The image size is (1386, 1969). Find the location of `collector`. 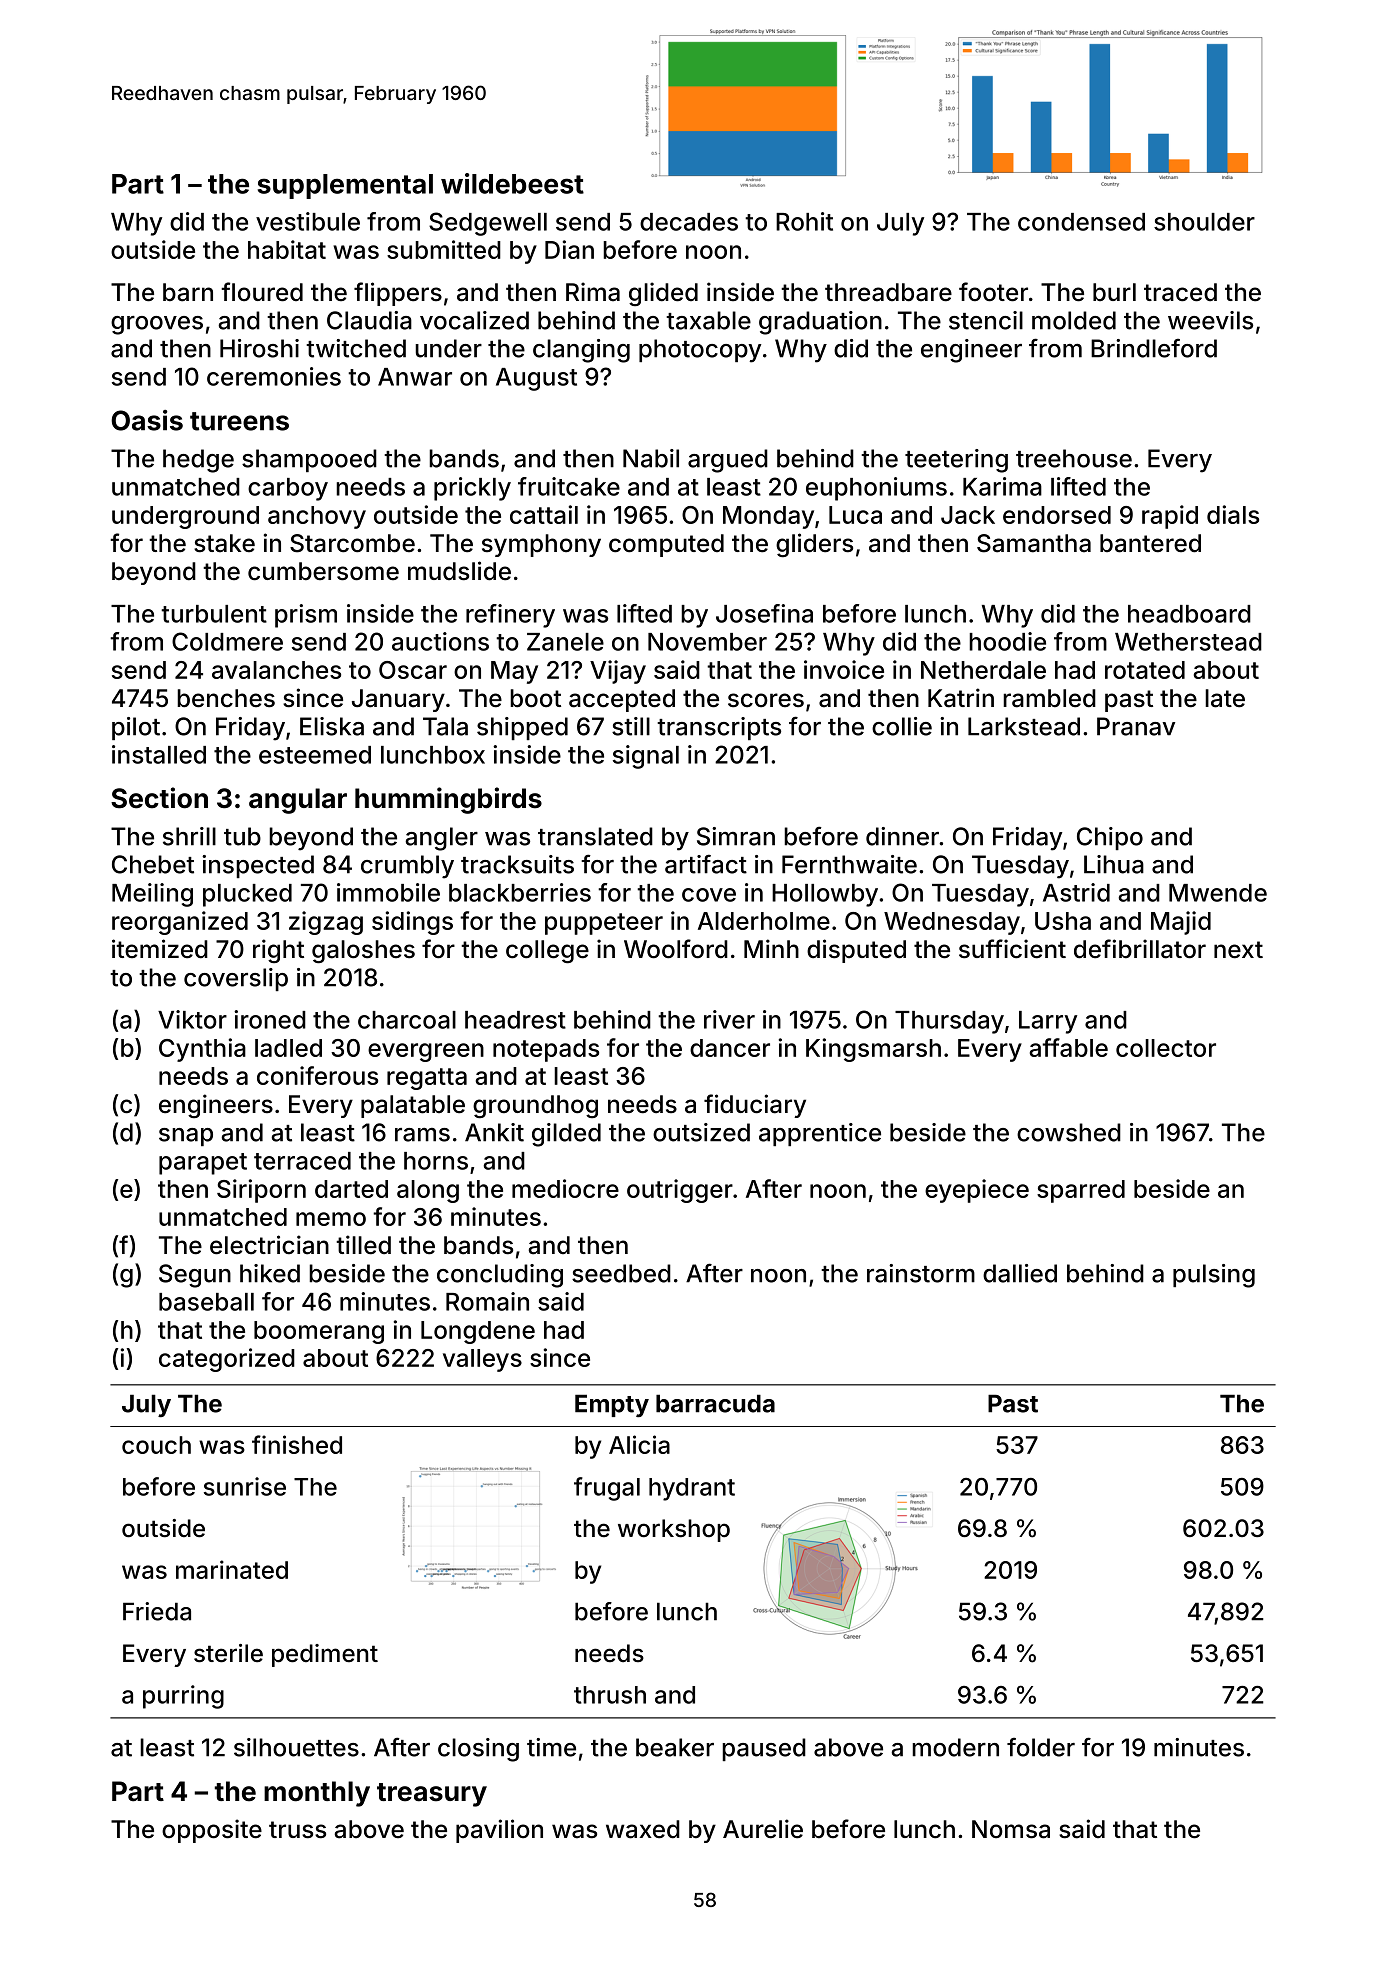

collector is located at coordinates (1166, 1048).
